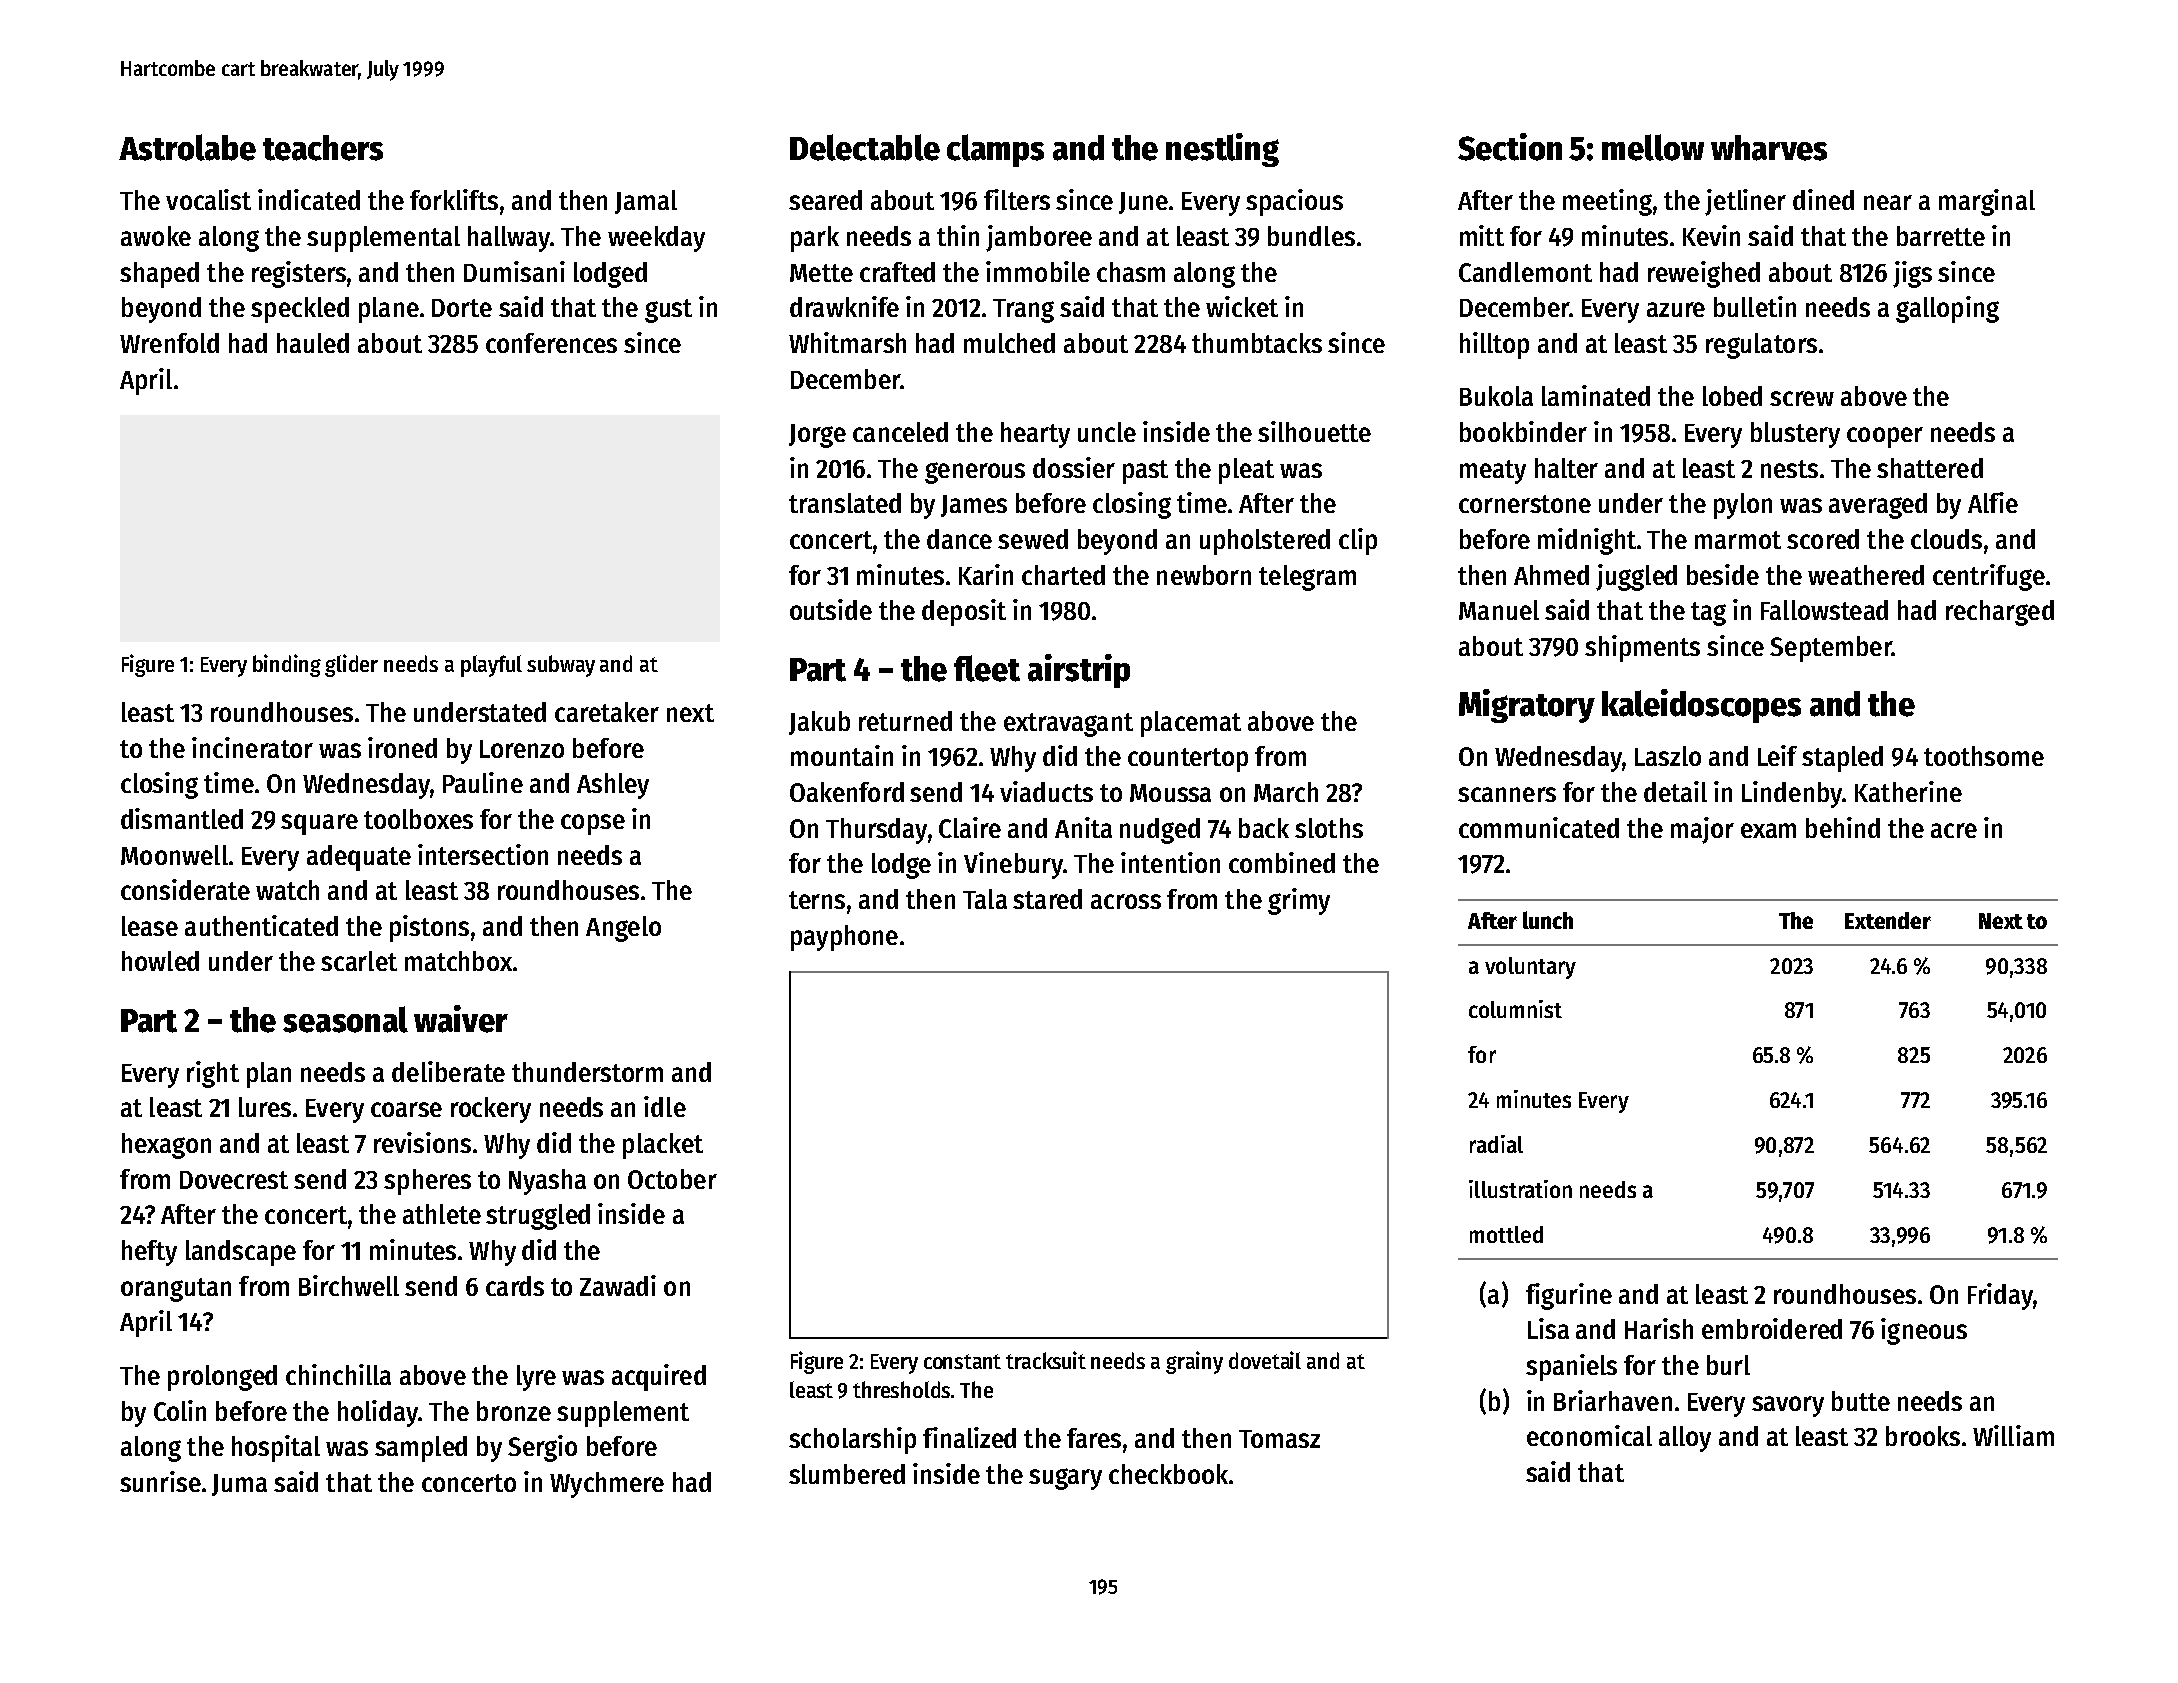  I want to click on Extender, so click(1888, 920).
